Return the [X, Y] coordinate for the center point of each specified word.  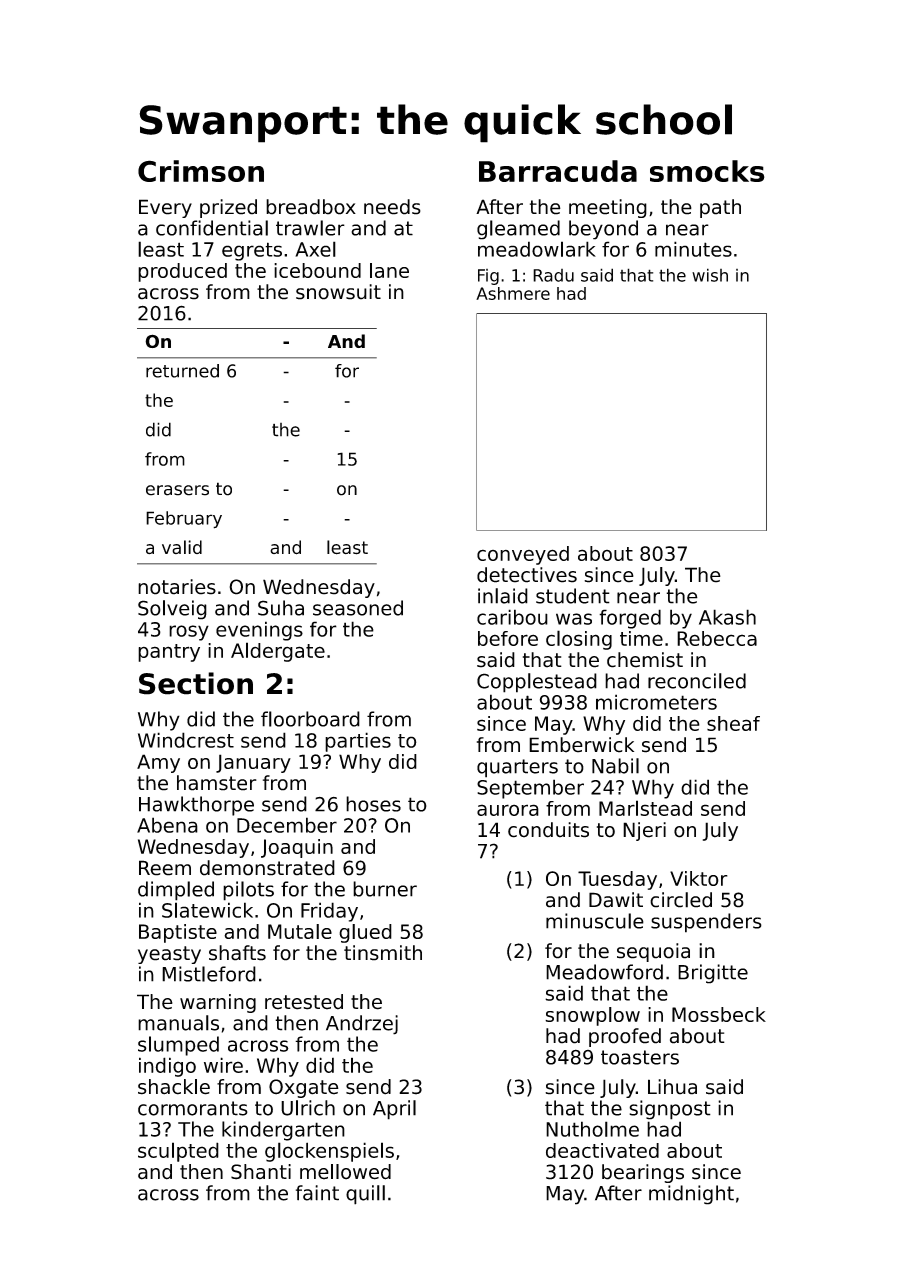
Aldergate [278, 652]
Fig [488, 277]
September [530, 789]
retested [304, 1002]
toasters [640, 1057]
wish [710, 275]
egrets [252, 251]
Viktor [699, 878]
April [394, 1110]
